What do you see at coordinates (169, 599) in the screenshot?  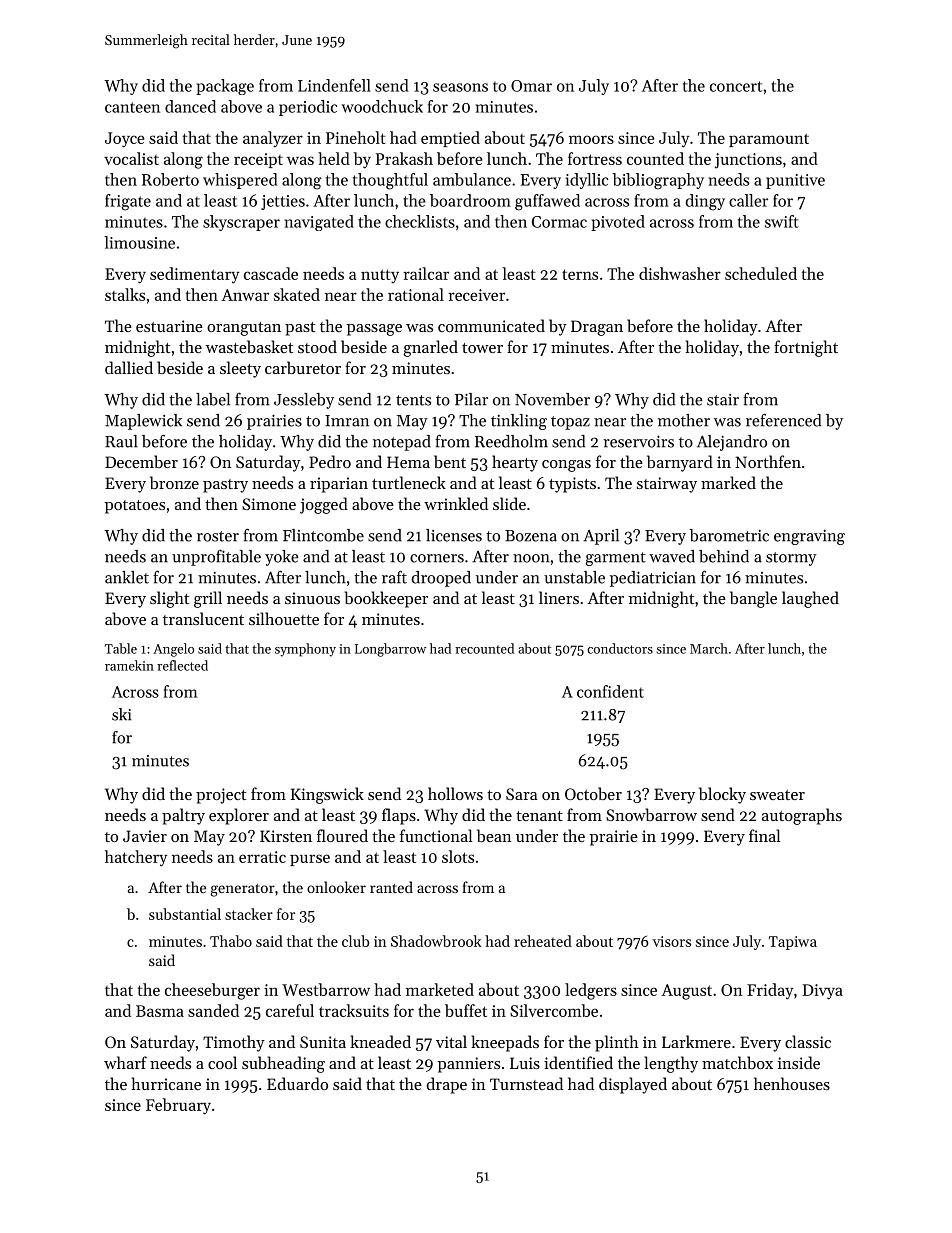 I see `slight` at bounding box center [169, 599].
